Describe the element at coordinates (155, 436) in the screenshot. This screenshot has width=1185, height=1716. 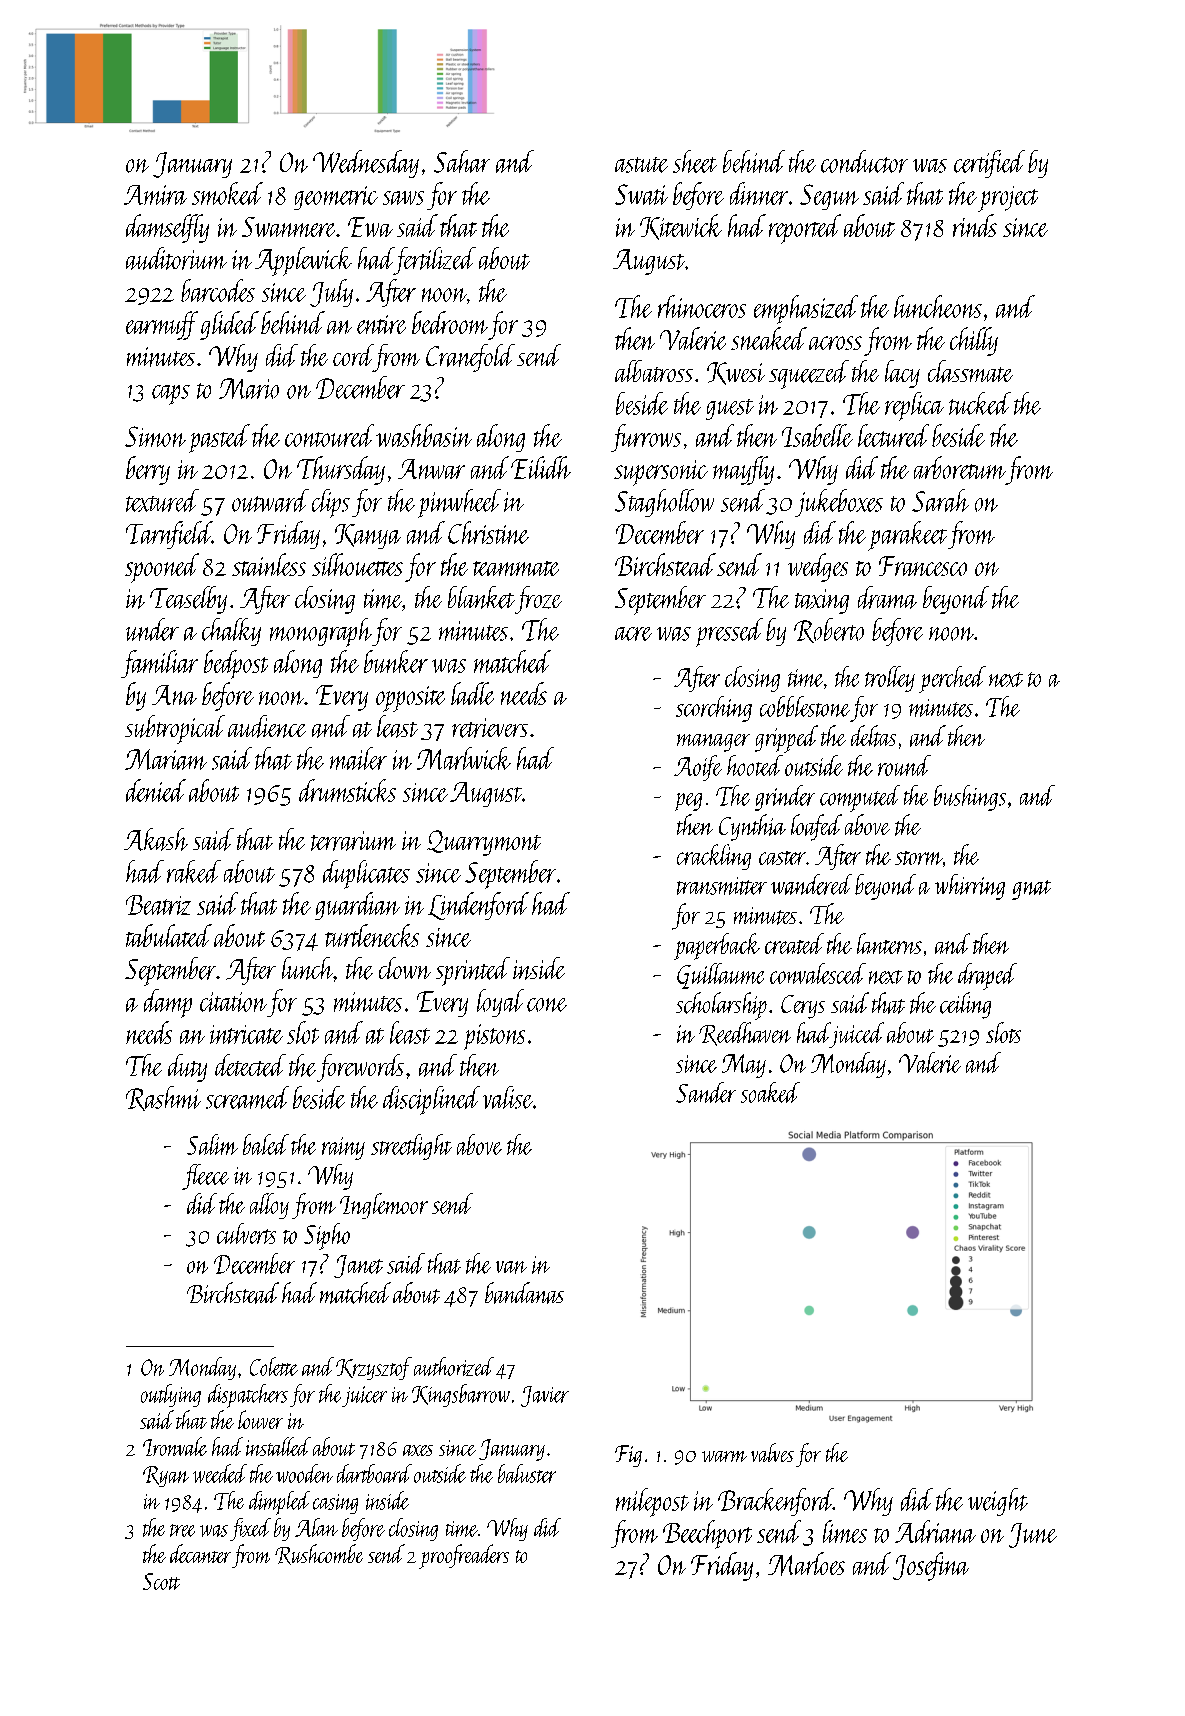
I see `Simon` at that location.
